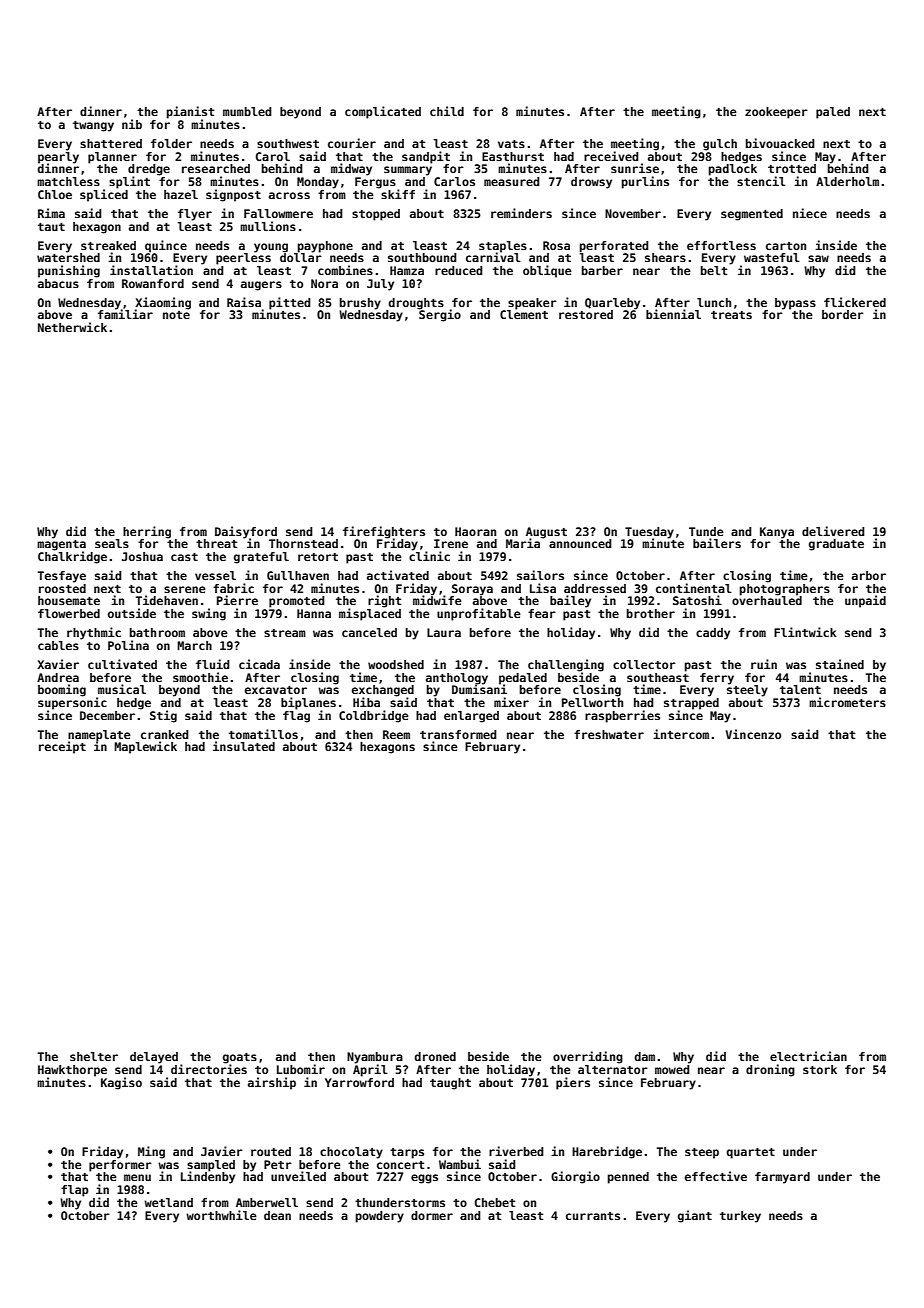 The image size is (924, 1308). What do you see at coordinates (691, 704) in the screenshot?
I see `strapped` at bounding box center [691, 704].
